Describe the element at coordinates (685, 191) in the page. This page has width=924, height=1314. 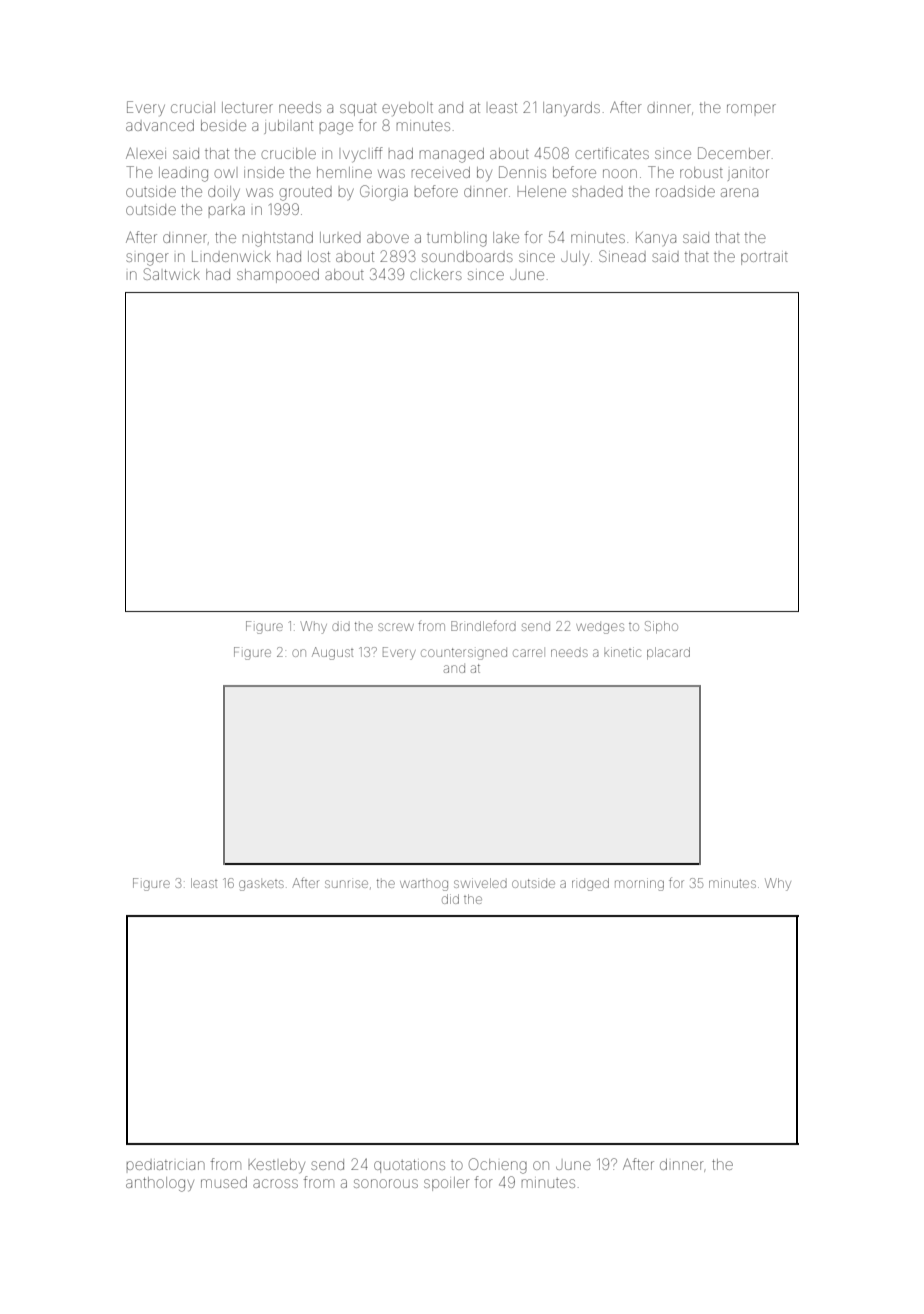
I see `roadside` at that location.
